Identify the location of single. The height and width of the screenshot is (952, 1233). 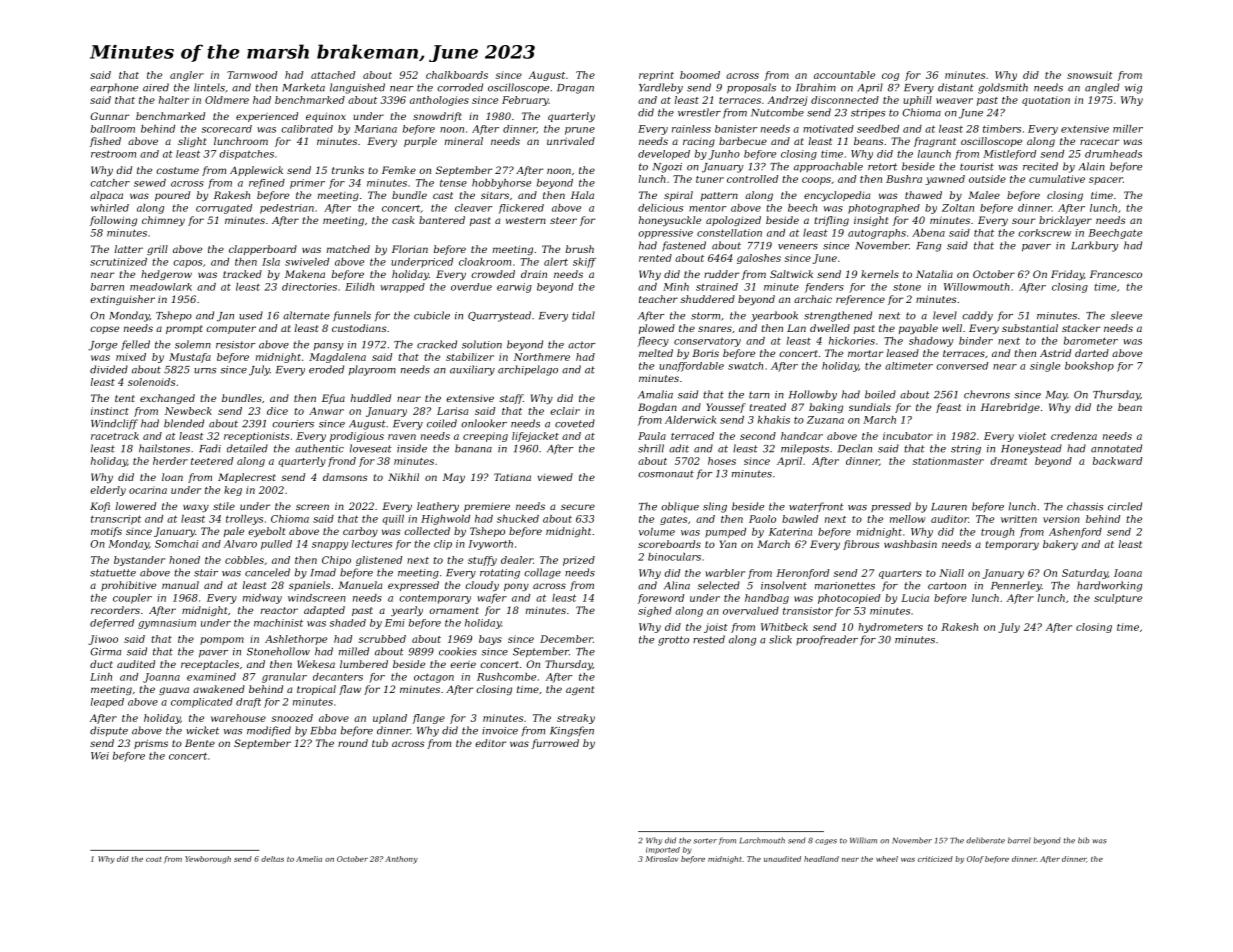
(1045, 367).
